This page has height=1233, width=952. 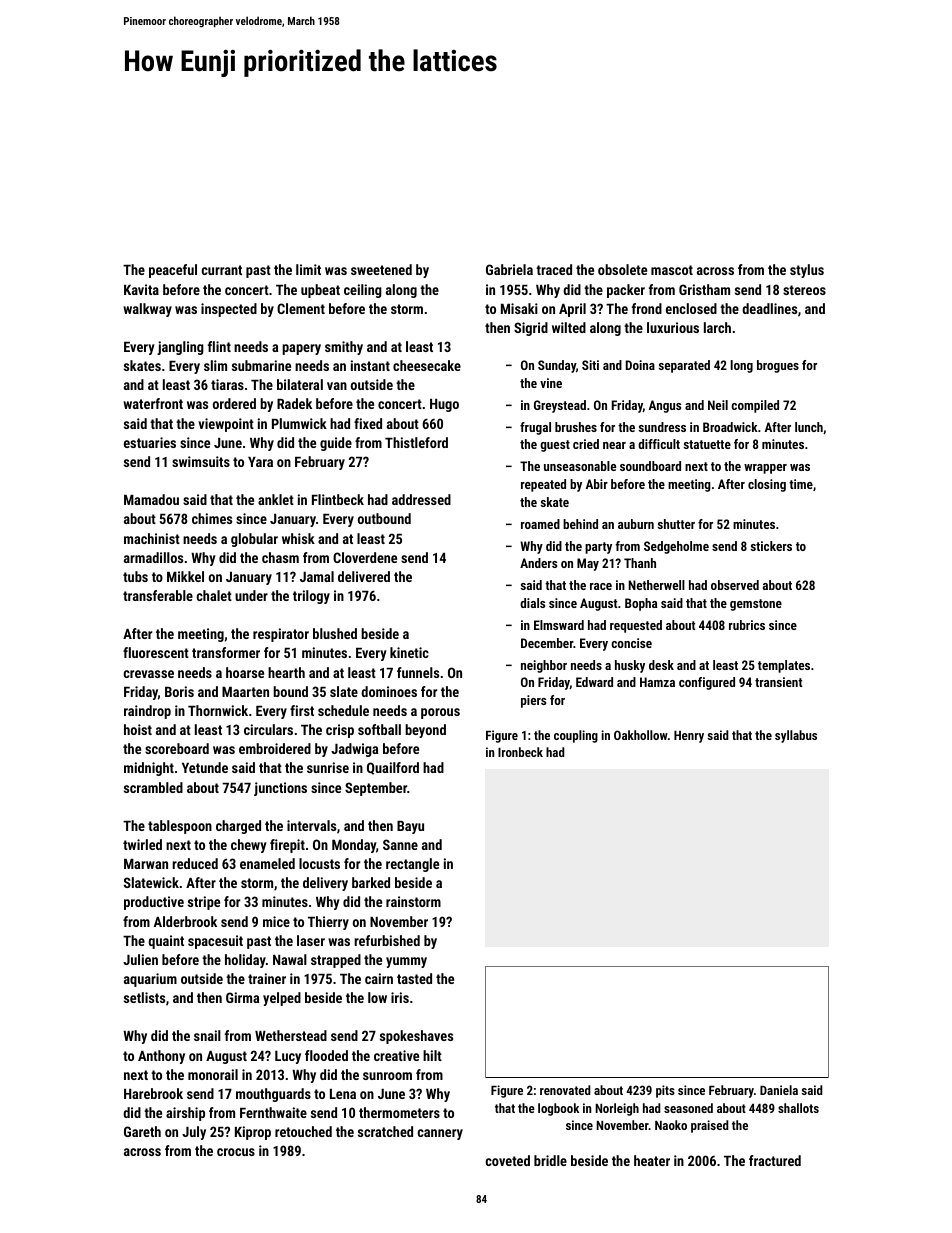 I want to click on Gareth, so click(x=142, y=1131).
